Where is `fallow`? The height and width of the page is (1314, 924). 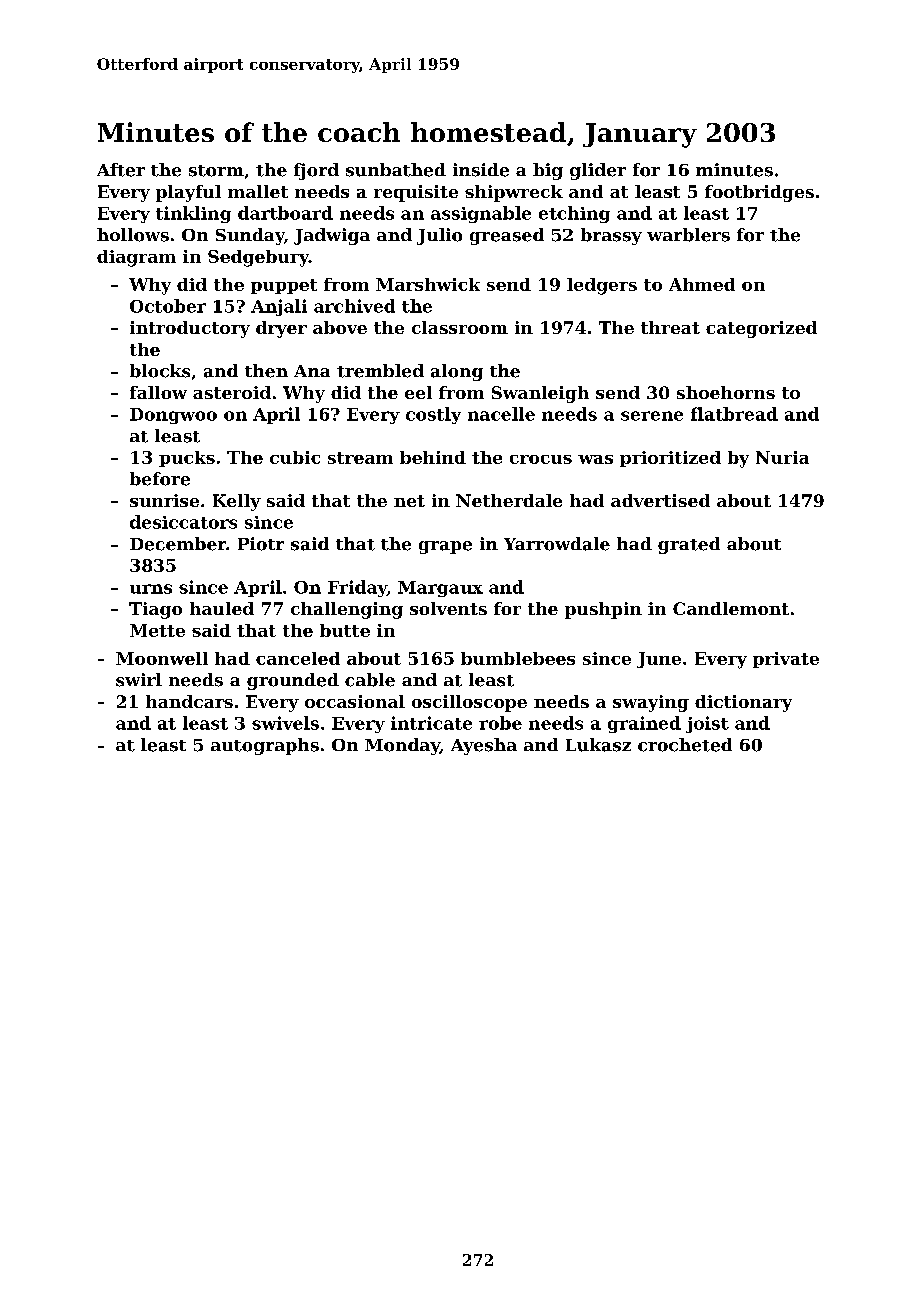 fallow is located at coordinates (158, 392).
